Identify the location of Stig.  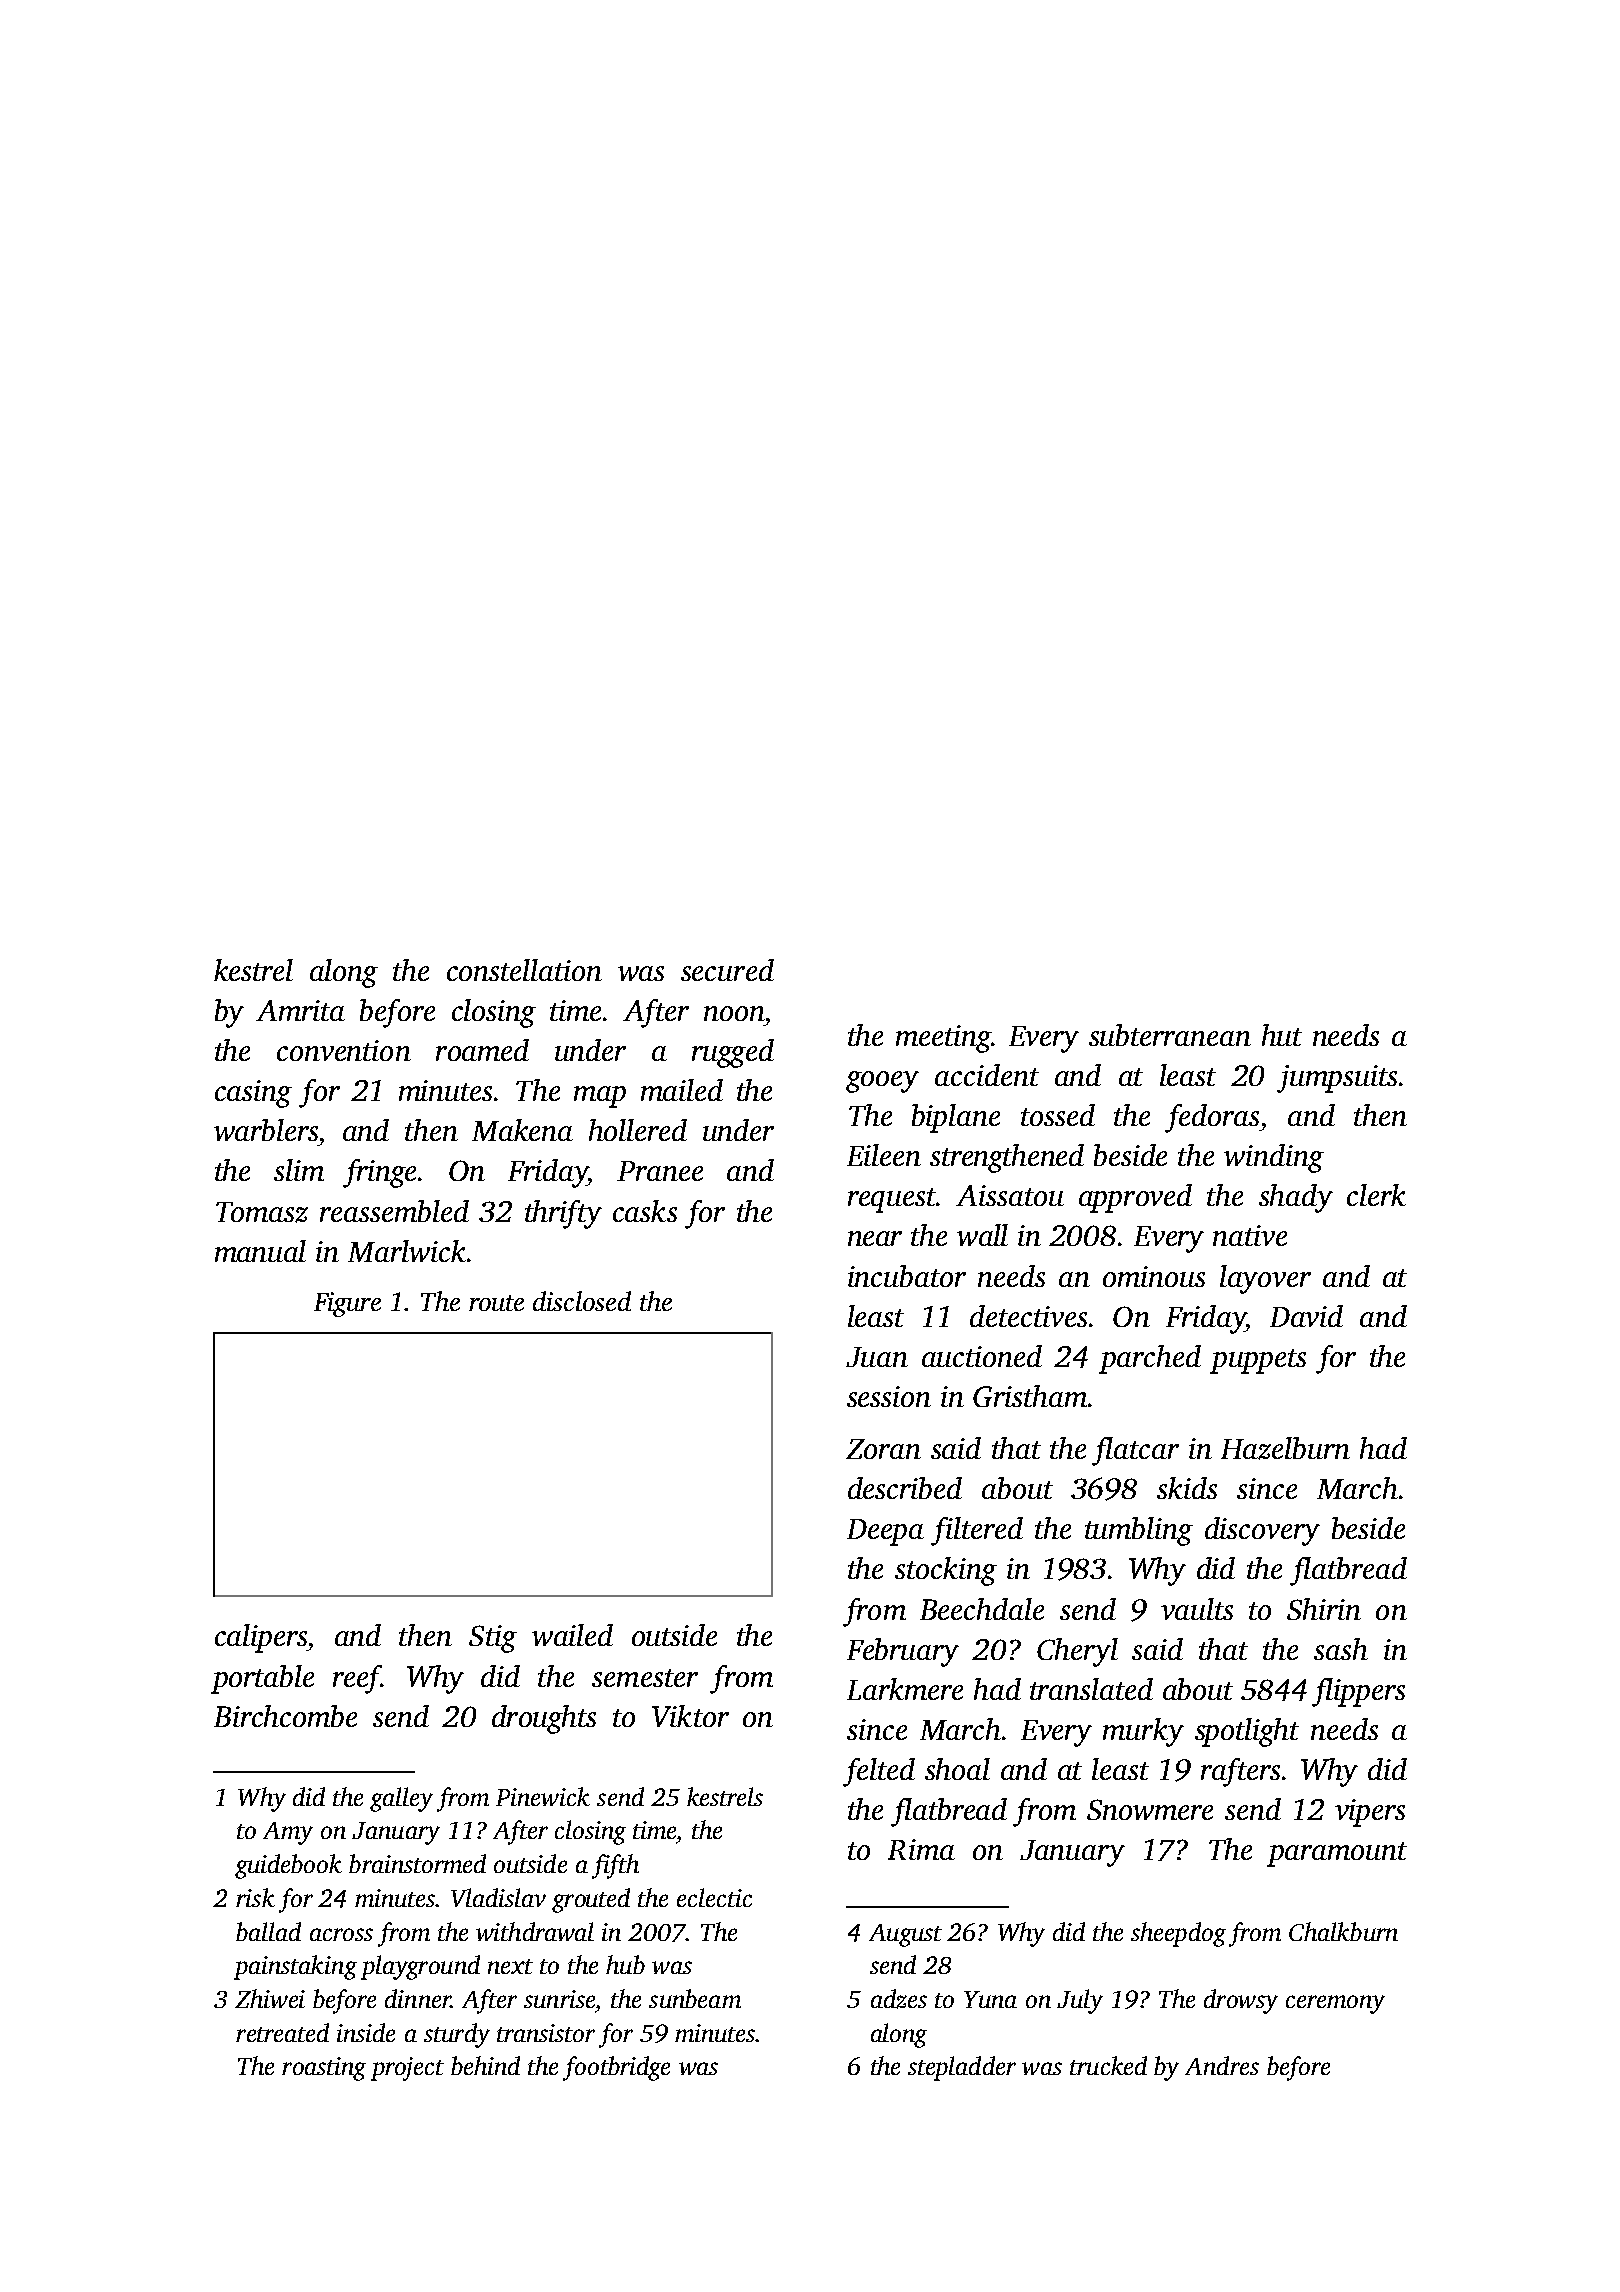
(493, 1639).
